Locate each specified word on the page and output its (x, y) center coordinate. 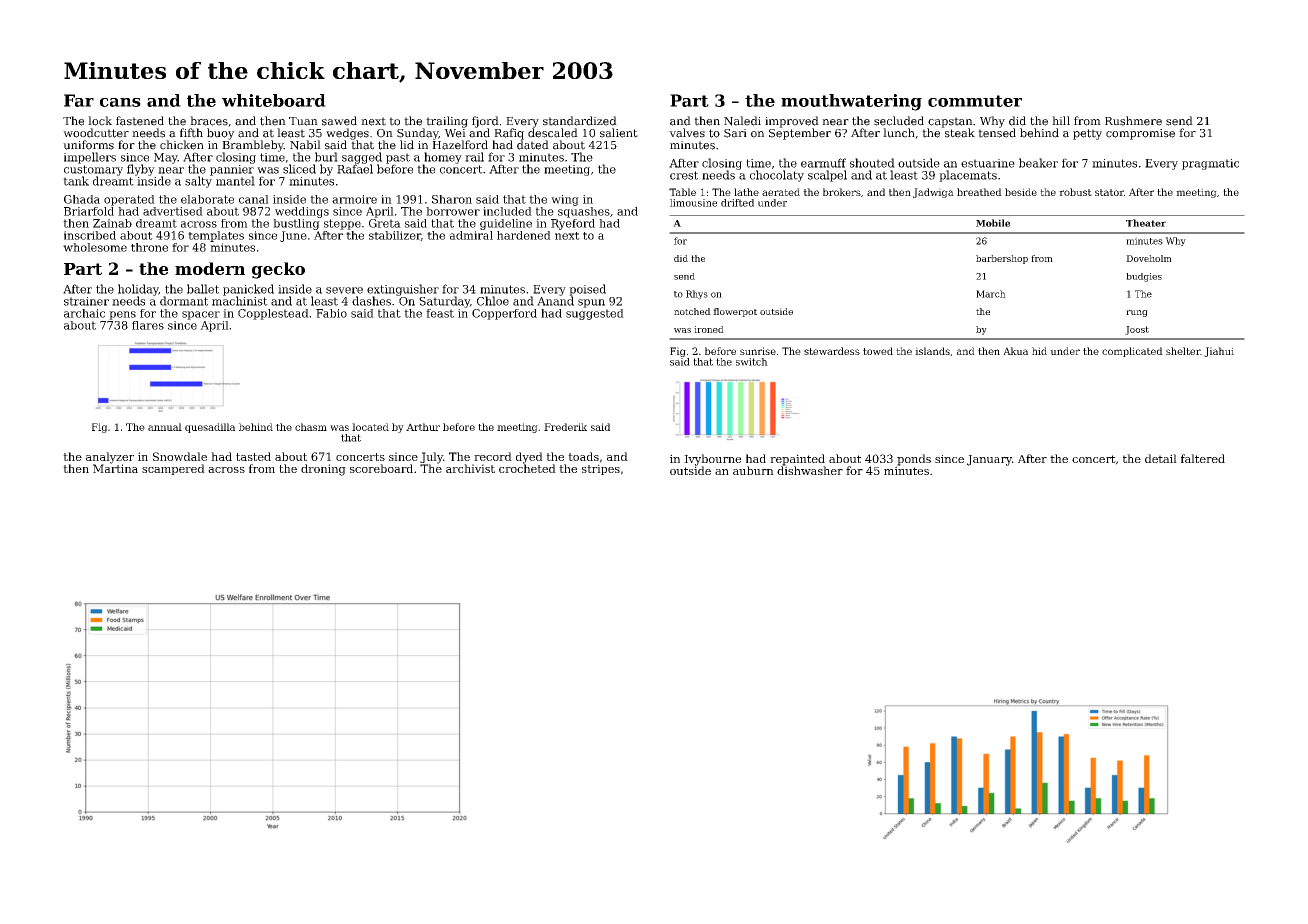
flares (148, 325)
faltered (1203, 458)
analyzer (110, 458)
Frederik (565, 427)
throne (149, 247)
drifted (737, 203)
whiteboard (274, 100)
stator (1109, 192)
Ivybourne (712, 460)
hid (1039, 351)
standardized (580, 121)
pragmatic (1210, 164)
